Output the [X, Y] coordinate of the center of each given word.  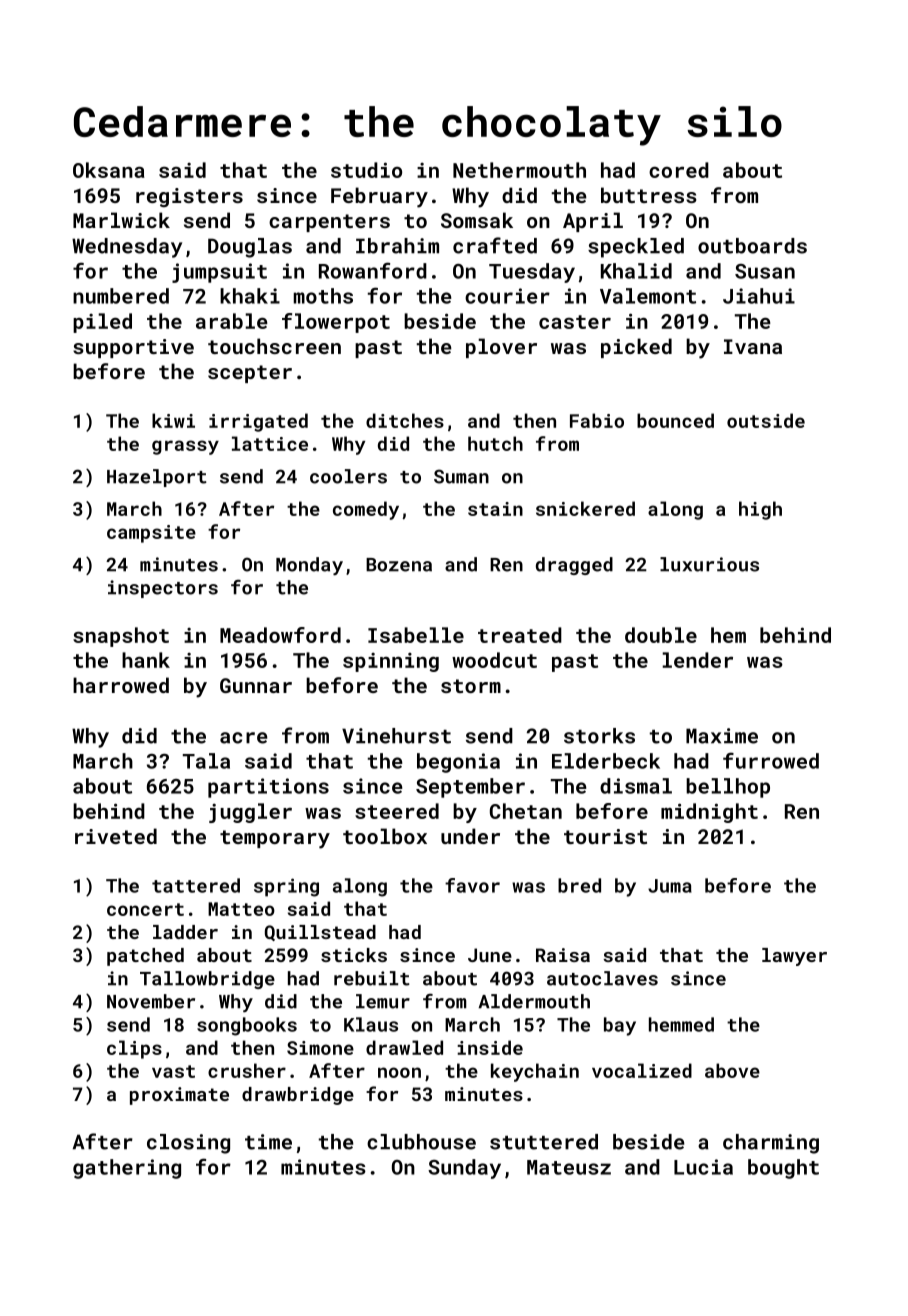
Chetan [526, 811]
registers [189, 197]
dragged [574, 566]
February [379, 197]
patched [145, 957]
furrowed [771, 760]
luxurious [709, 564]
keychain [535, 1072]
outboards [752, 246]
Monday [309, 566]
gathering [127, 1169]
